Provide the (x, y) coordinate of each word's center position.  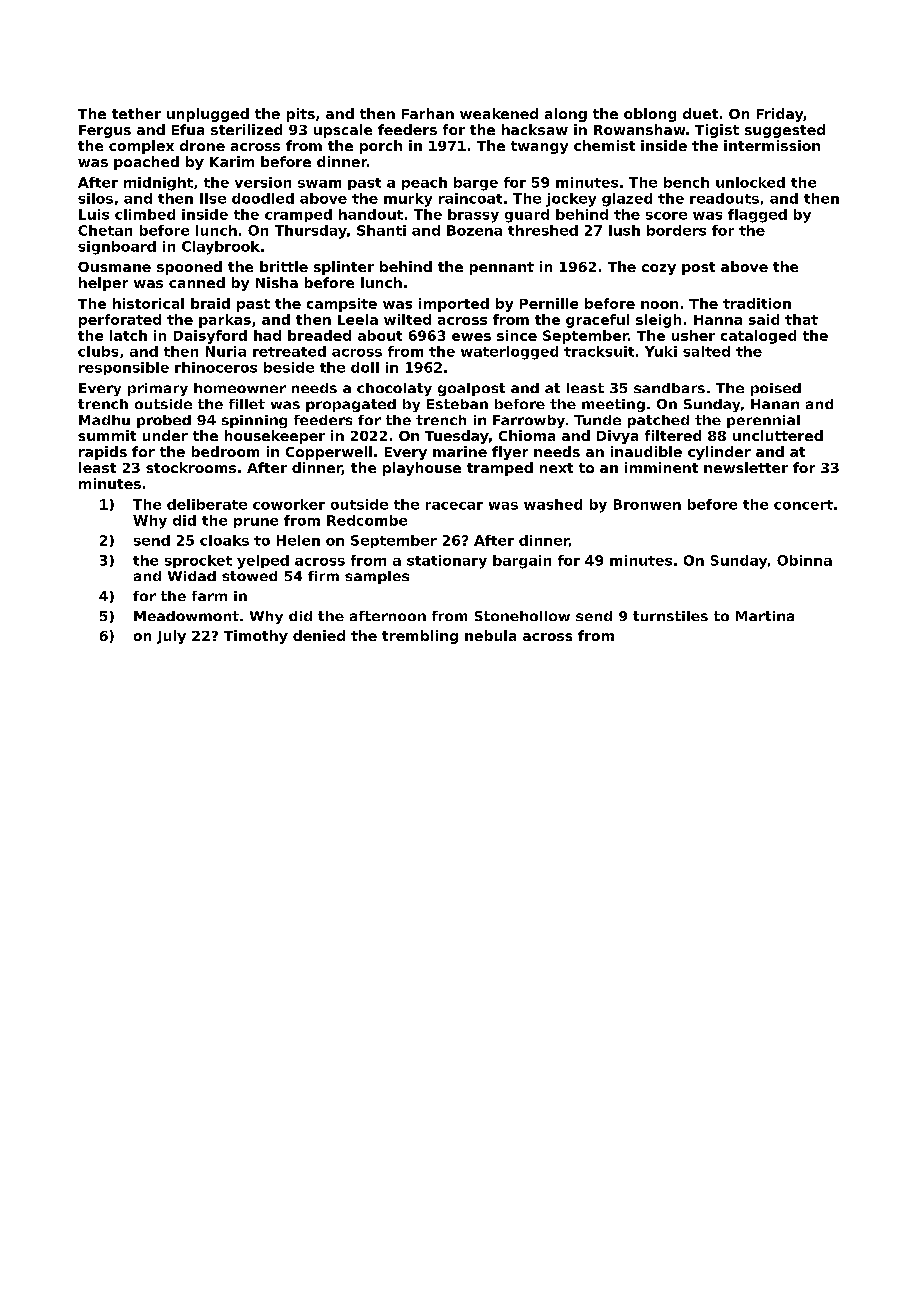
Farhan (428, 113)
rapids (103, 453)
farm (209, 596)
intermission (772, 145)
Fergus (105, 131)
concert (803, 505)
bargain (522, 562)
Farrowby (529, 421)
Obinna (804, 560)
